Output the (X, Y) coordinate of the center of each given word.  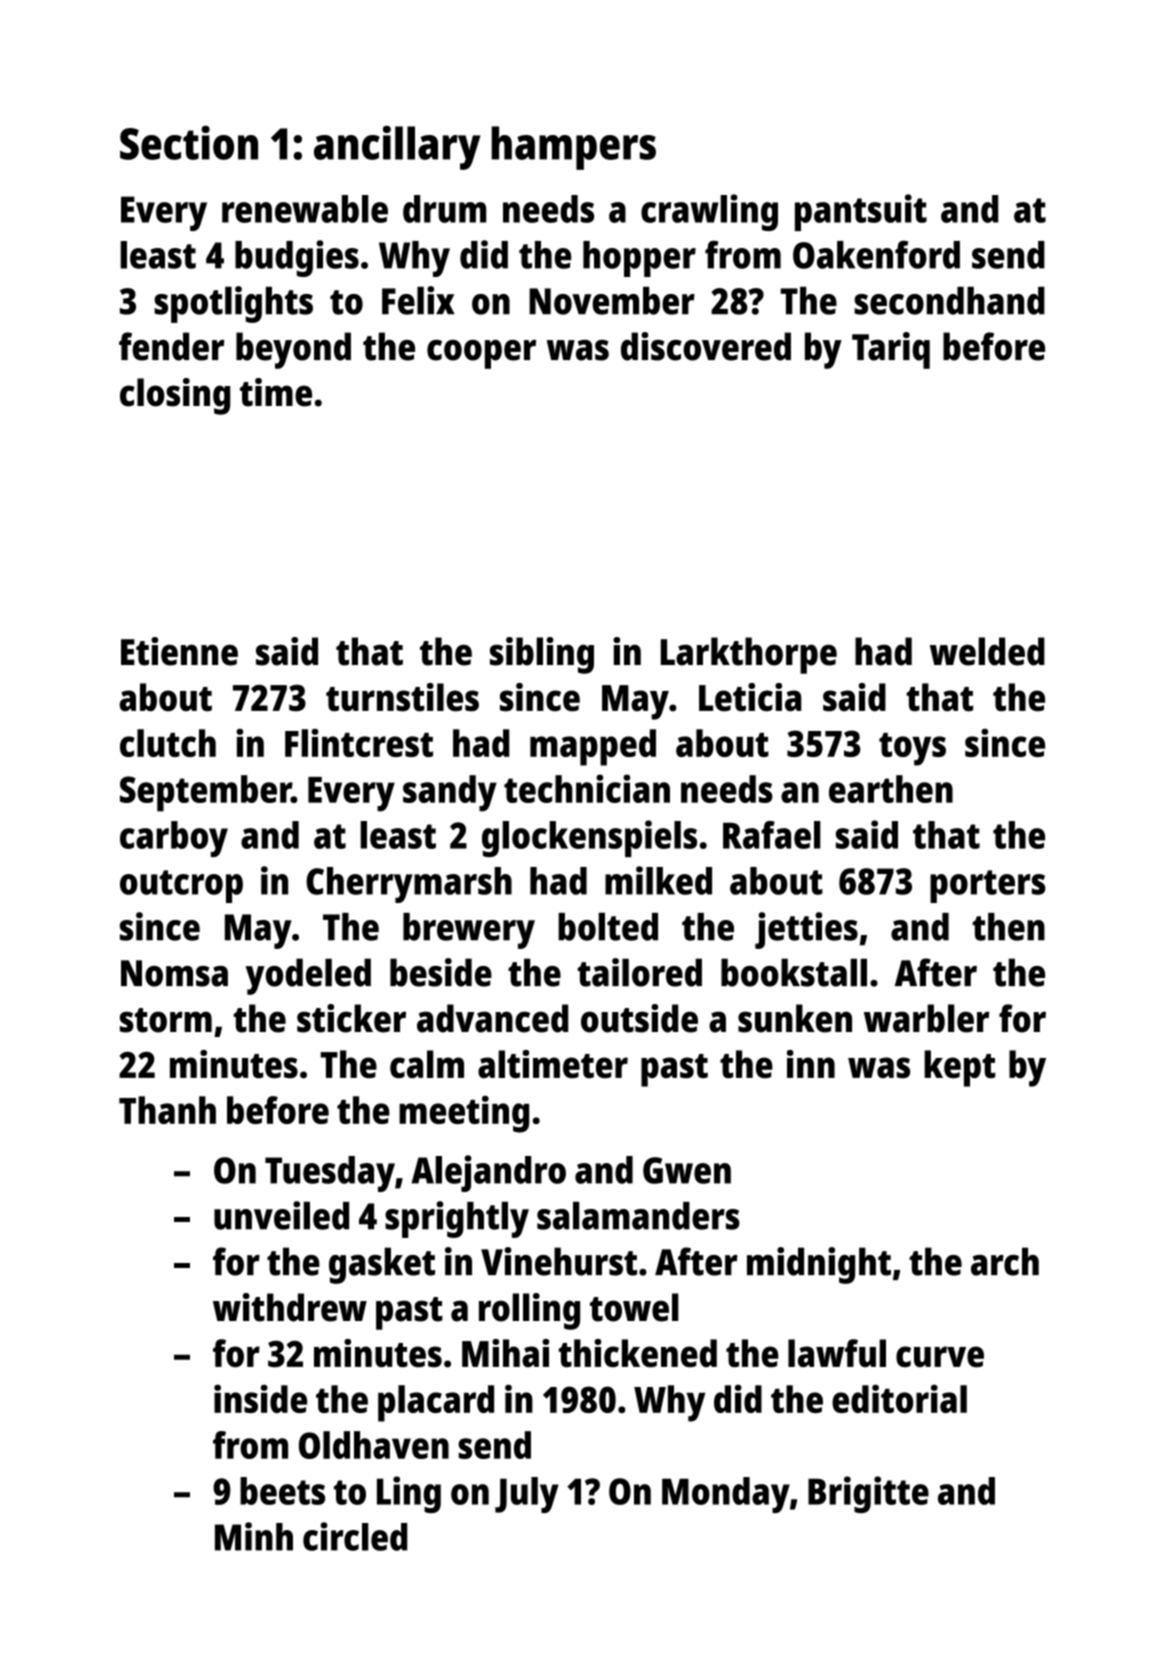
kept (960, 1068)
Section (189, 143)
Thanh (167, 1110)
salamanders (638, 1215)
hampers (573, 148)
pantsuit (861, 212)
